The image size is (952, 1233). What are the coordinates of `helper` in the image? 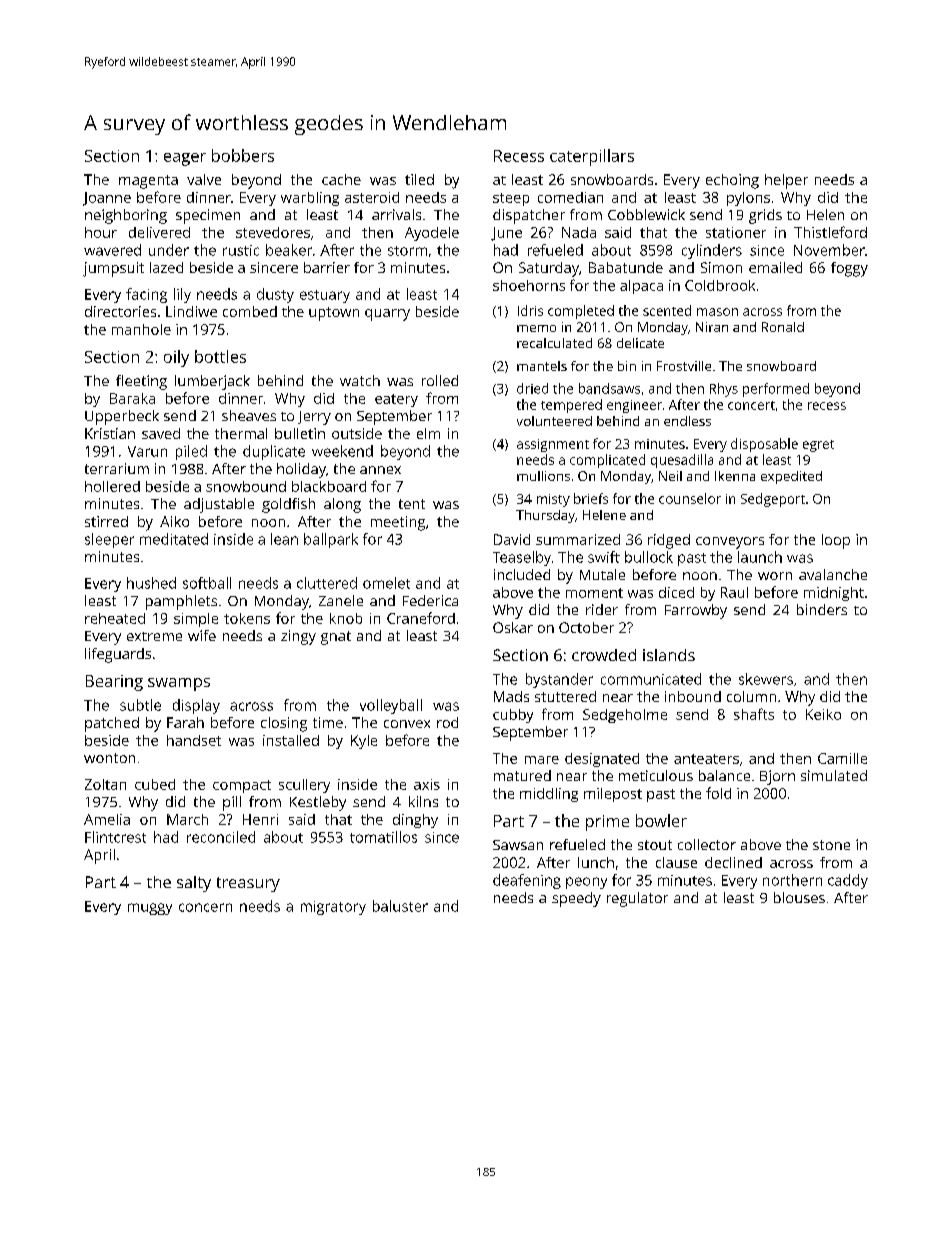 It's located at (786, 181).
